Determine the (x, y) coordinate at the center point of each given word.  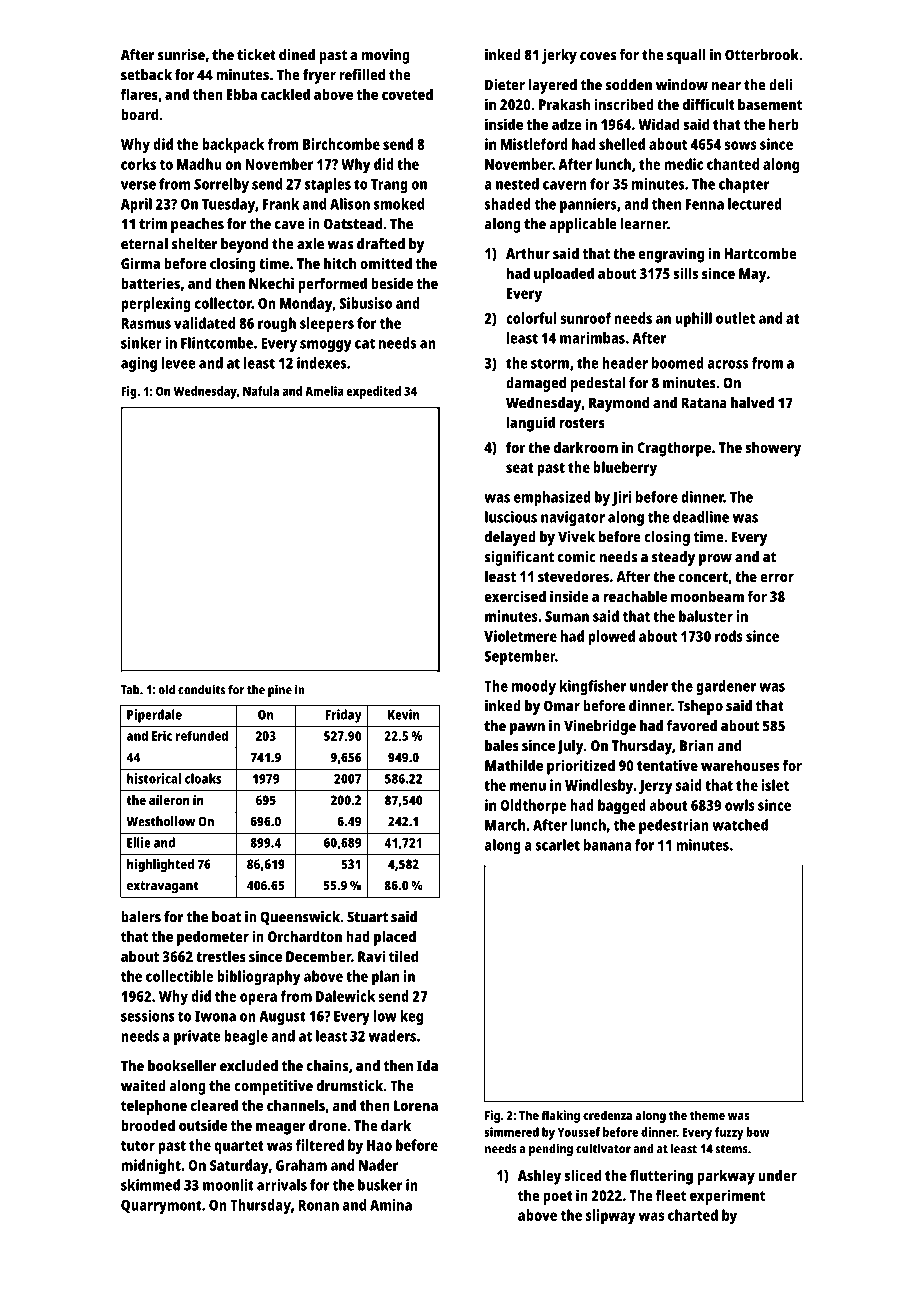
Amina (391, 1205)
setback (146, 75)
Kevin (403, 714)
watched (740, 825)
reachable (635, 596)
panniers (588, 205)
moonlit (228, 1185)
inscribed (624, 104)
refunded (202, 735)
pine (280, 690)
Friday (344, 716)
